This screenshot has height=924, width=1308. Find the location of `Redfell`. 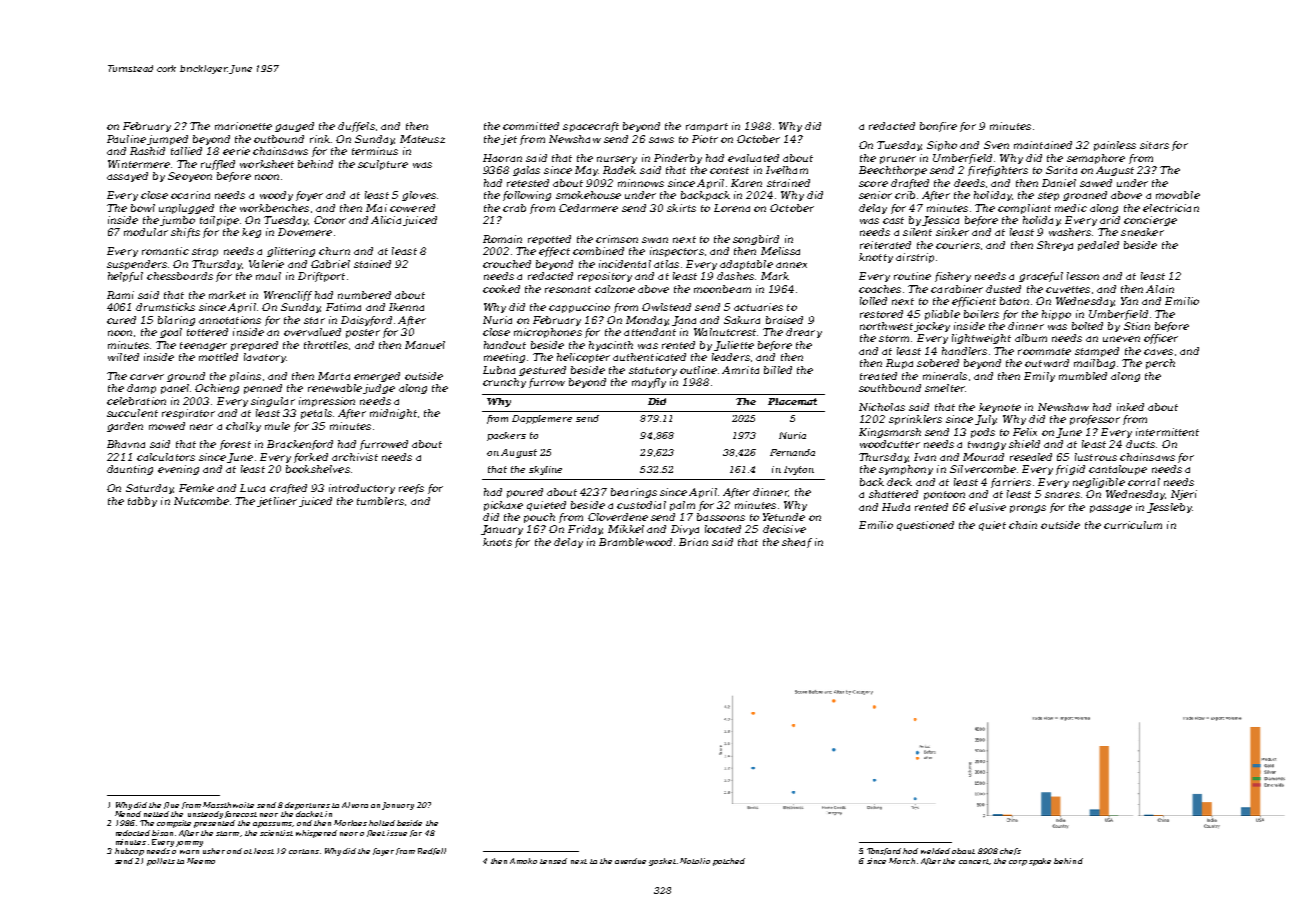

Redfell is located at coordinates (432, 851).
